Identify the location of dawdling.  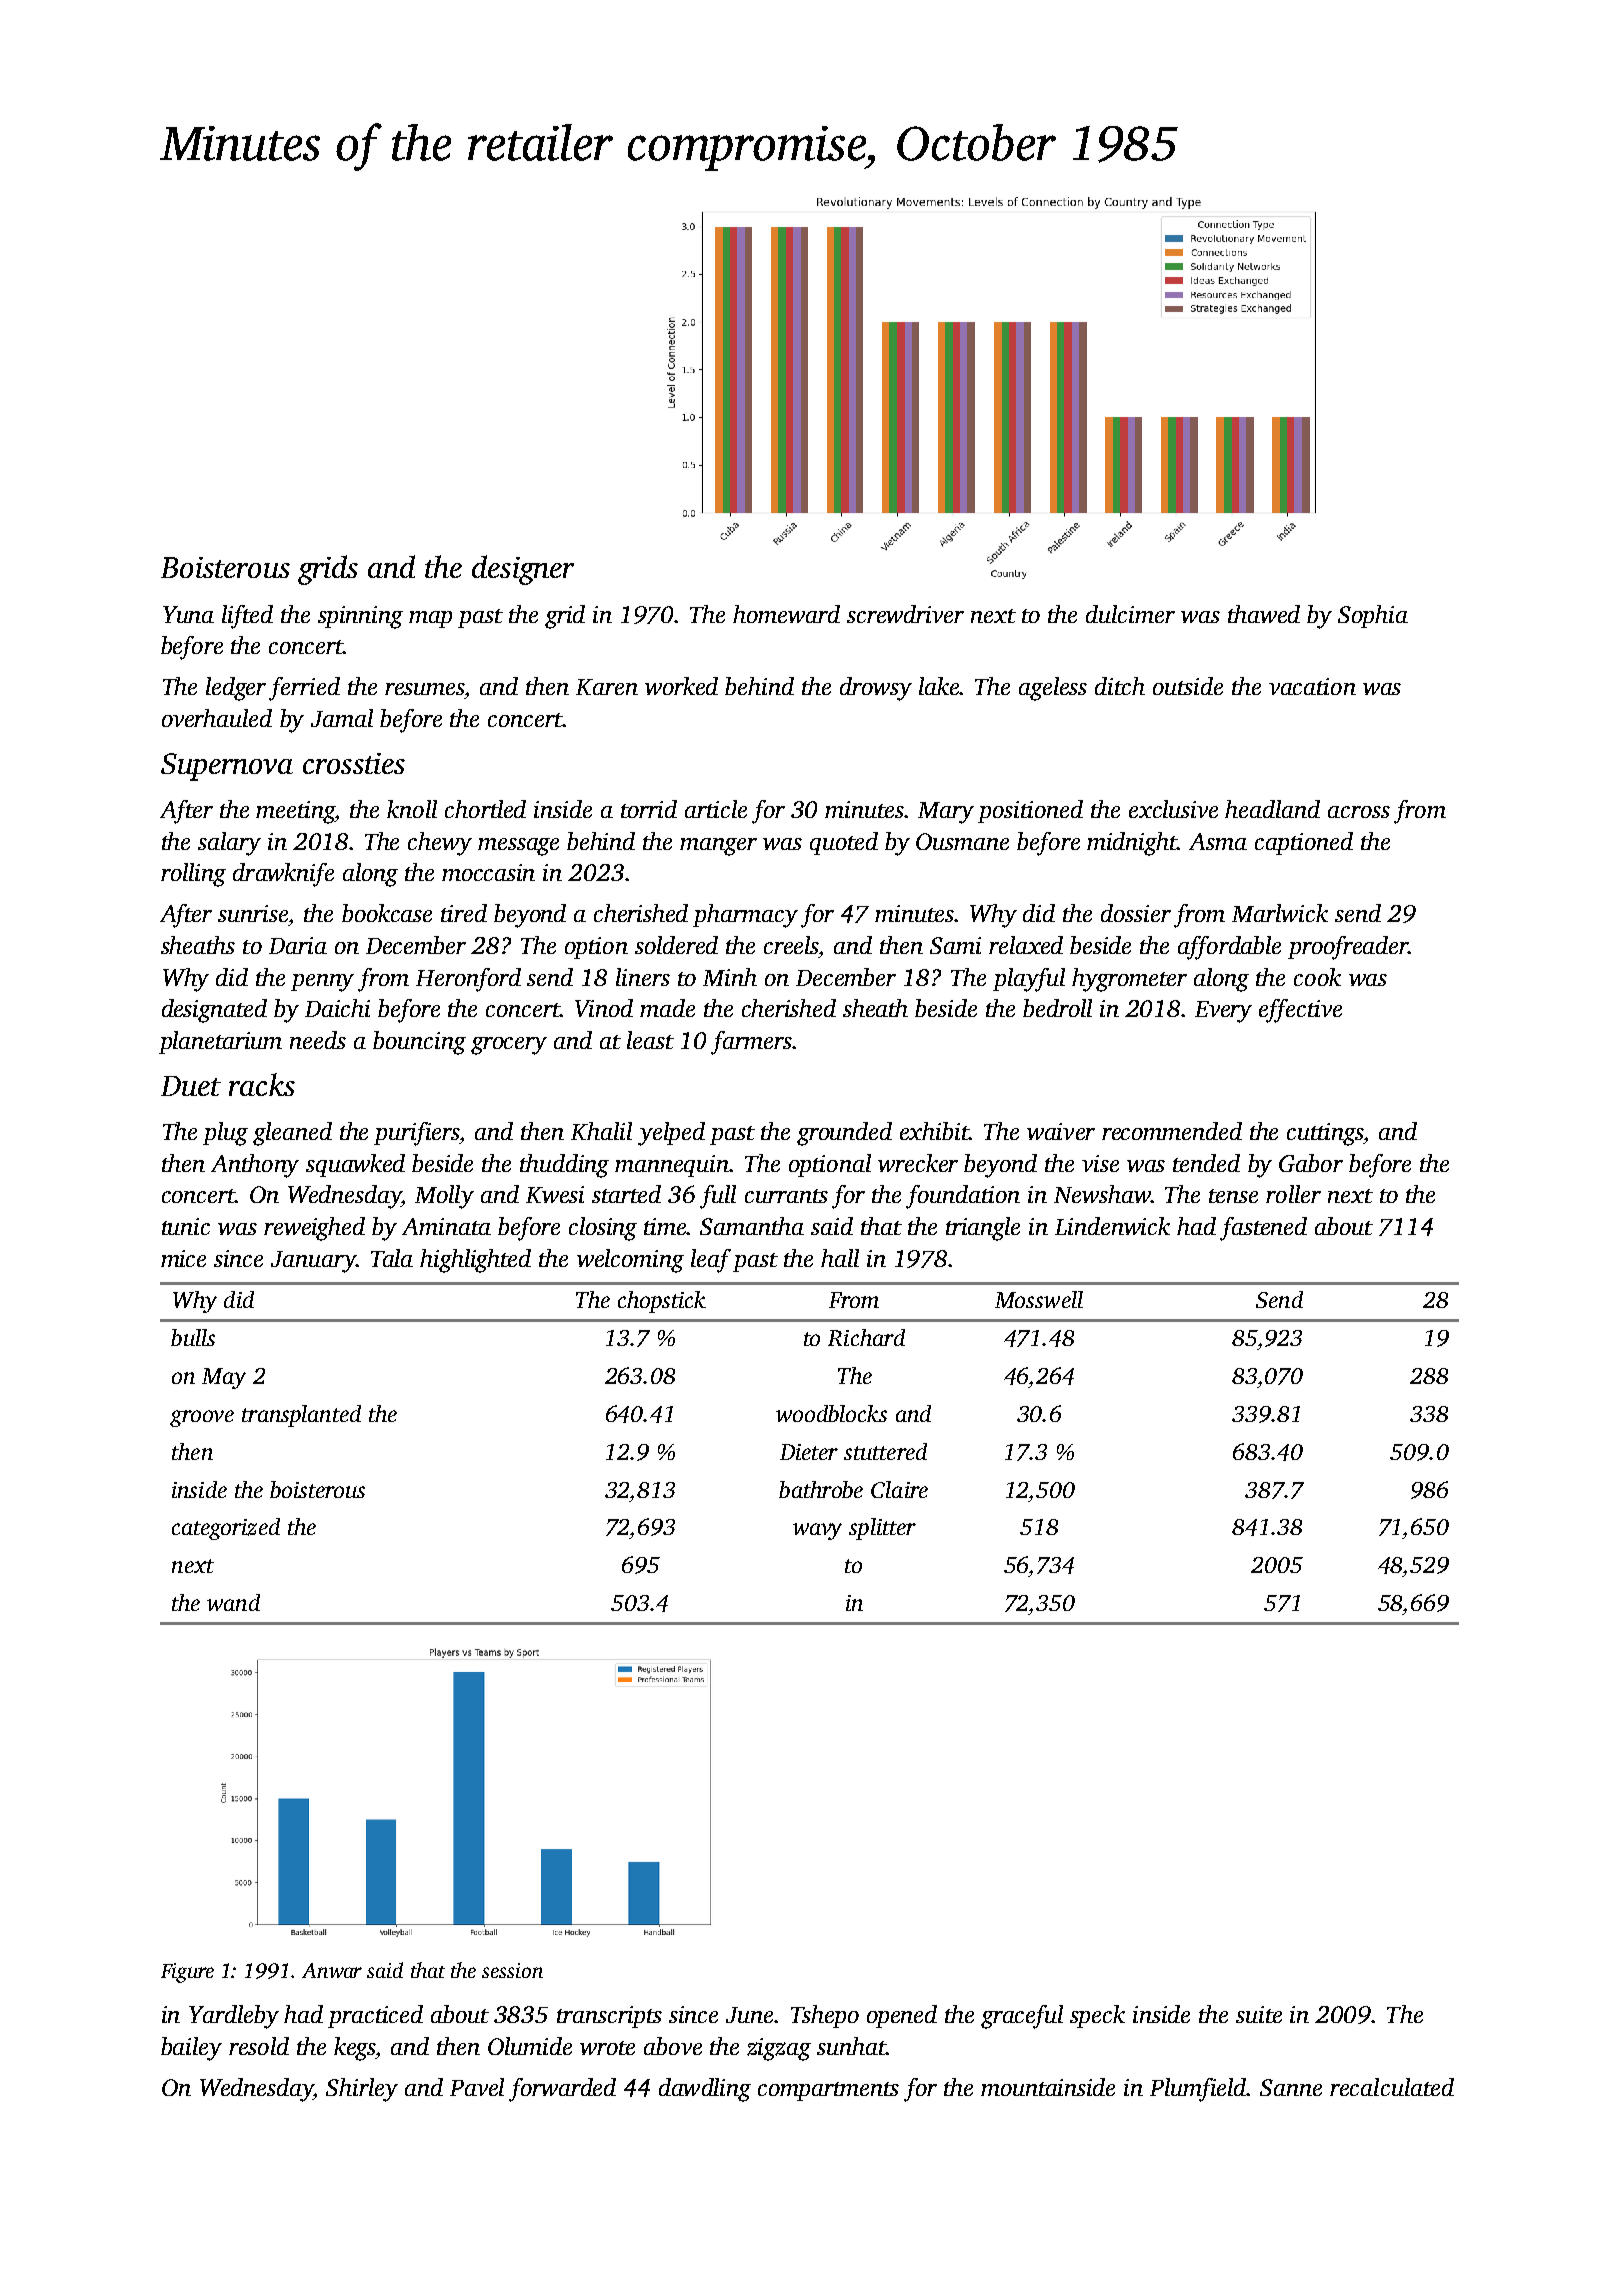
(705, 2090).
